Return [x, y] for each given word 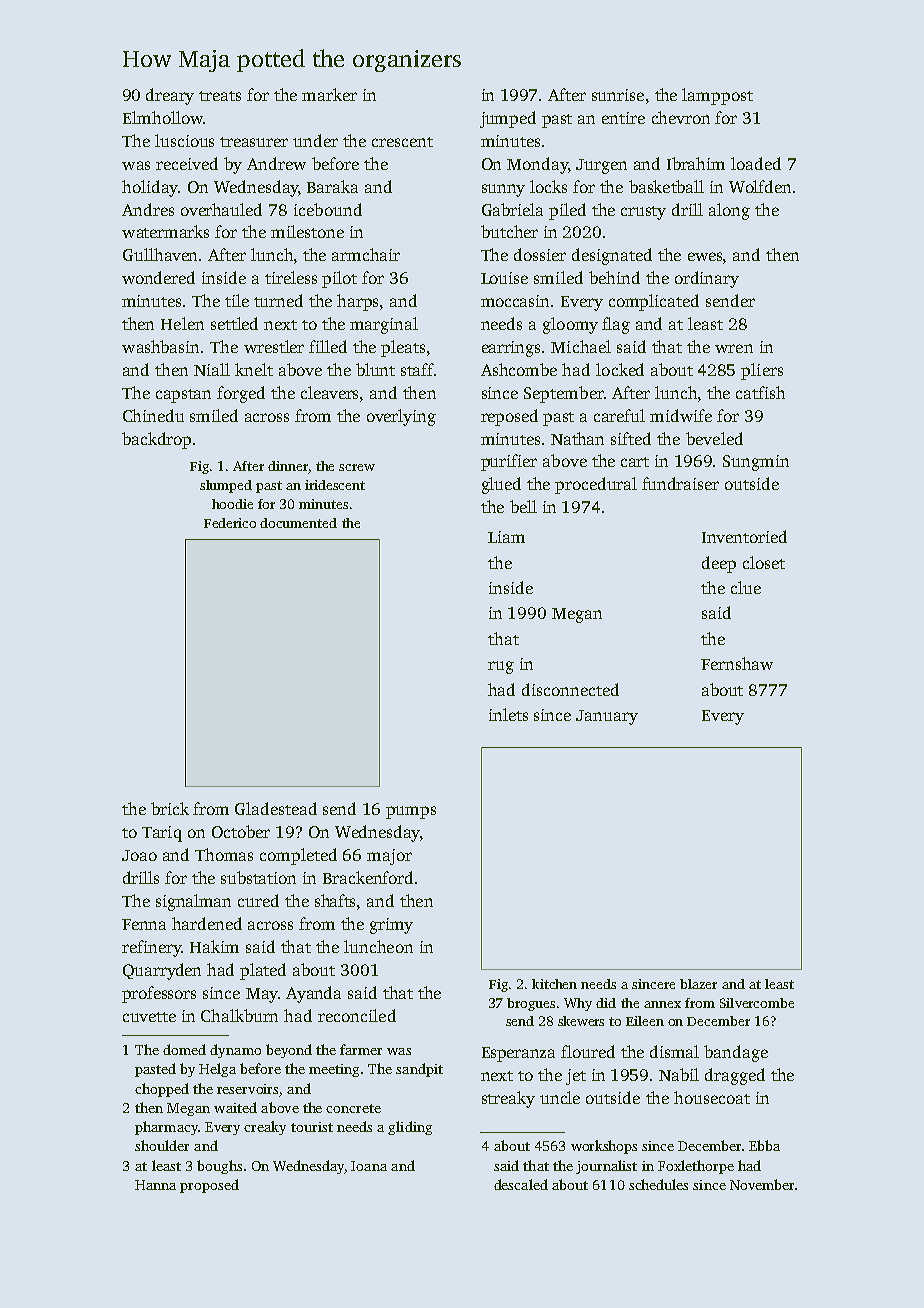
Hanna [155, 1185]
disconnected [570, 689]
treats [220, 96]
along [729, 211]
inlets [508, 714]
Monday [537, 165]
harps [357, 302]
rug [501, 667]
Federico [230, 523]
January [607, 717]
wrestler [274, 346]
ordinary [707, 279]
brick [170, 808]
